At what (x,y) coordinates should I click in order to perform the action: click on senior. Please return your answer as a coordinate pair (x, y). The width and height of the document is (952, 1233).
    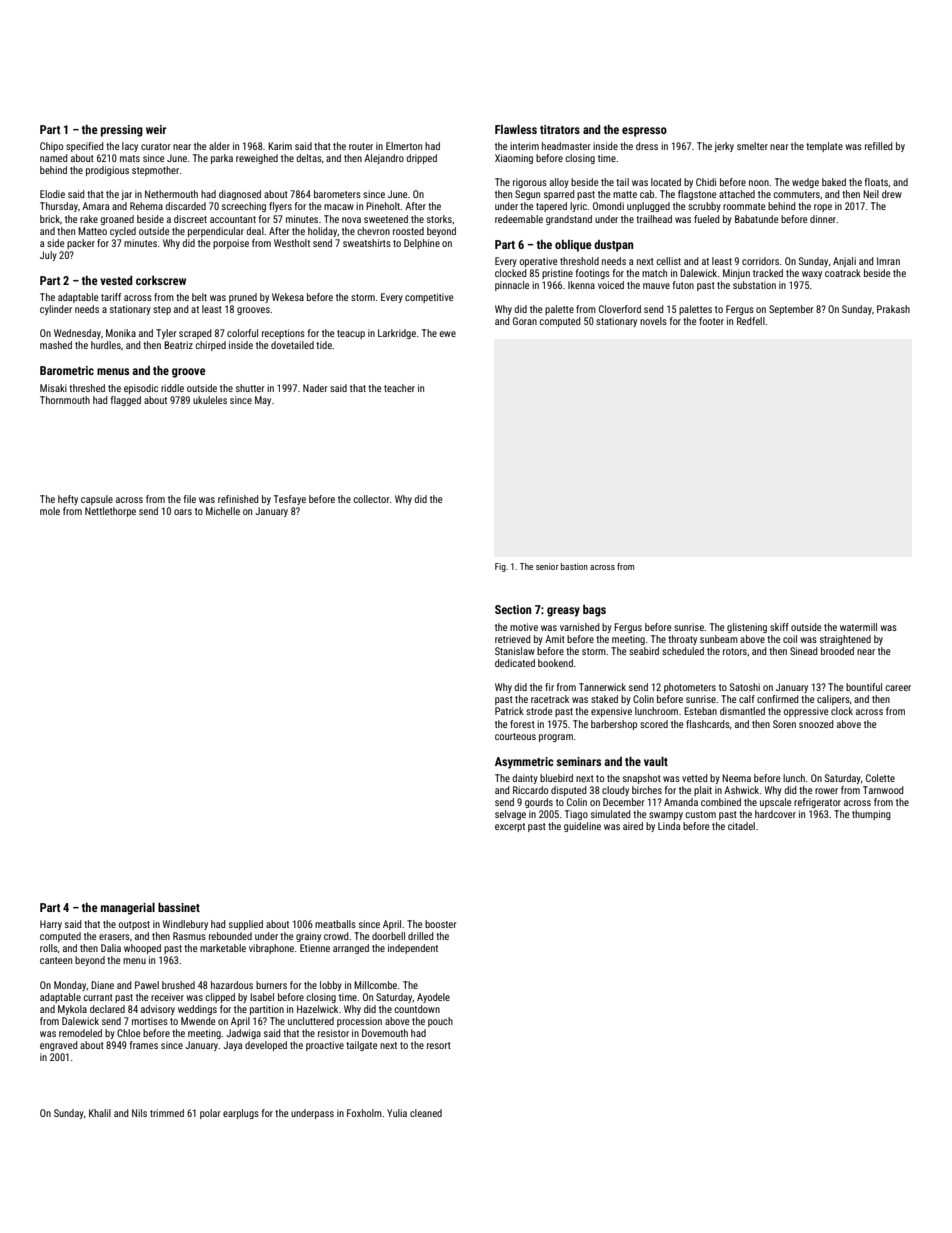
    Looking at the image, I should click on (547, 566).
